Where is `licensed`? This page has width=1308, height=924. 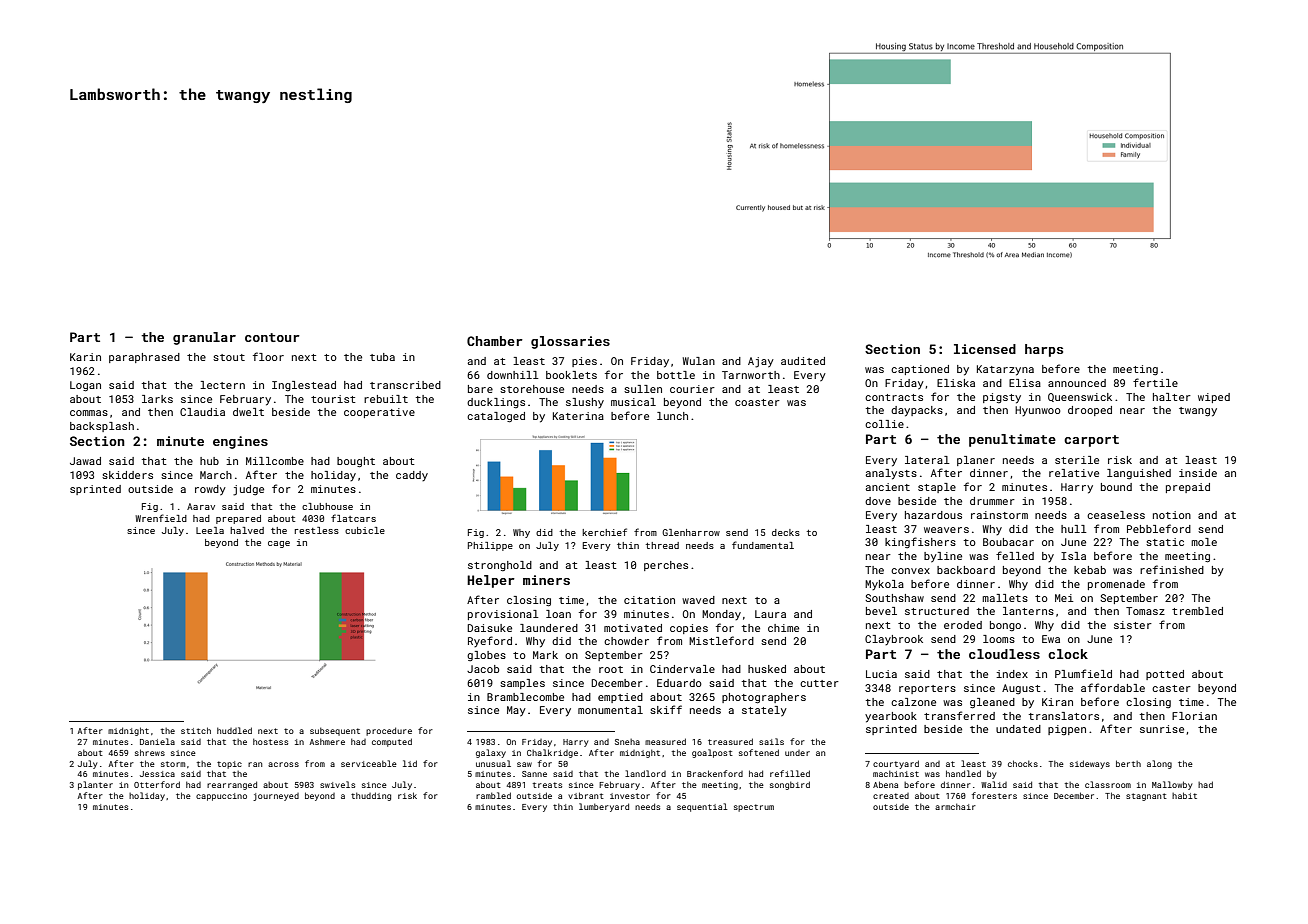
licensed is located at coordinates (985, 349).
